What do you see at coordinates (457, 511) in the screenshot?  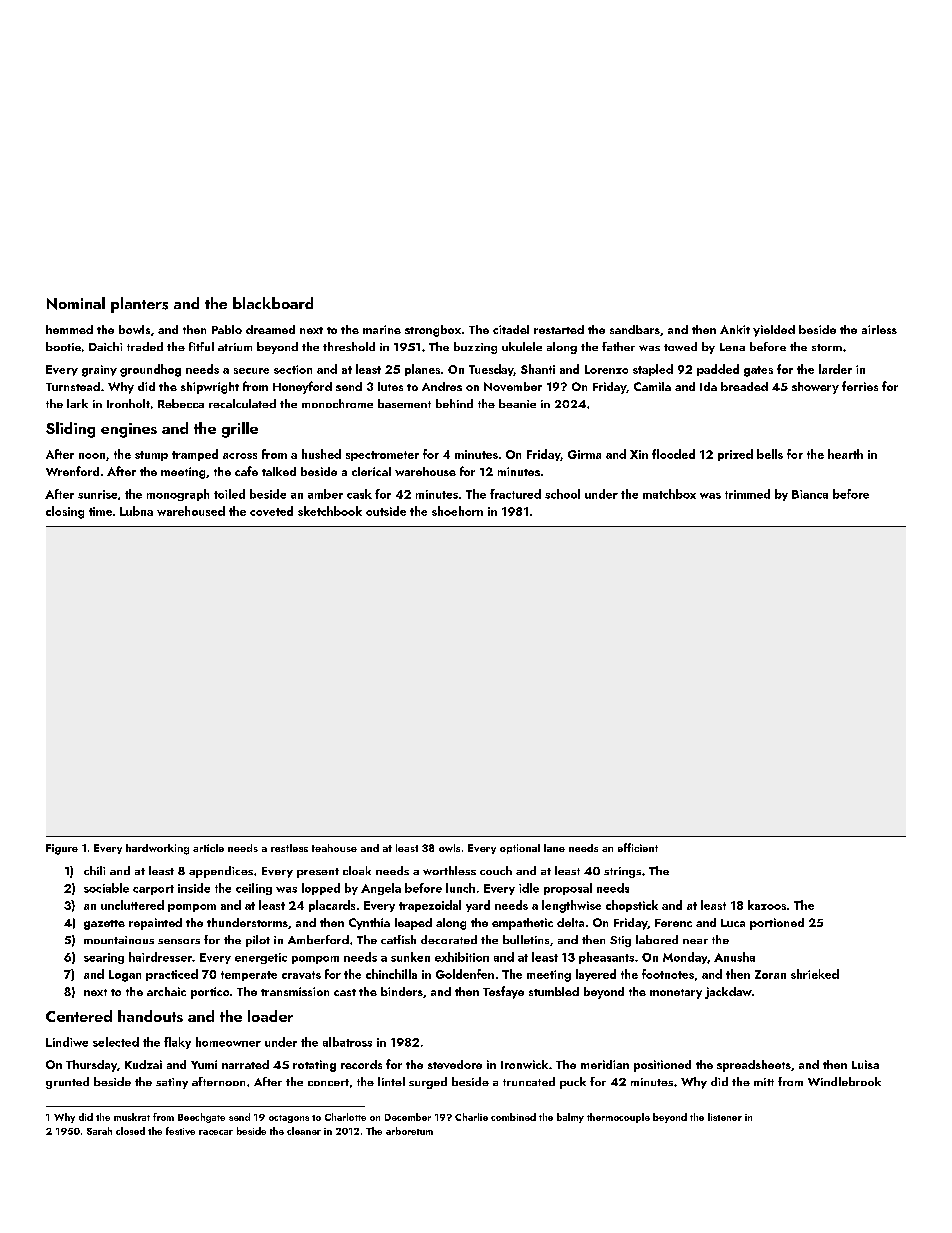 I see `shoehorn` at bounding box center [457, 511].
